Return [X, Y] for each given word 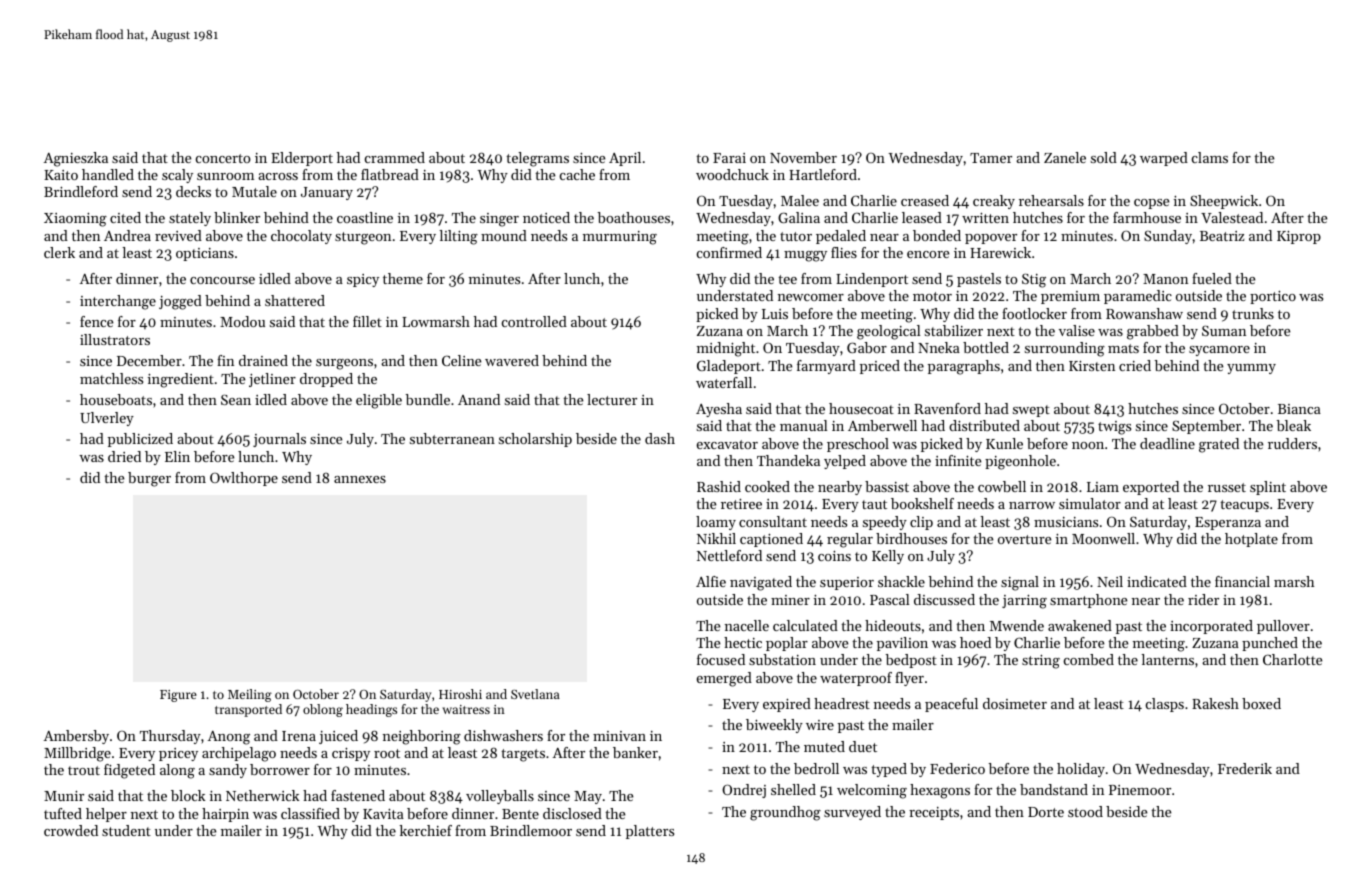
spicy [363, 280]
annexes [360, 479]
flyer [909, 679]
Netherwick [262, 795]
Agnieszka [76, 159]
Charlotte [1292, 659]
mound [504, 235]
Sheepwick [1224, 202]
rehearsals [1051, 200]
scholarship [535, 440]
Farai [729, 158]
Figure [178, 696]
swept [1031, 411]
